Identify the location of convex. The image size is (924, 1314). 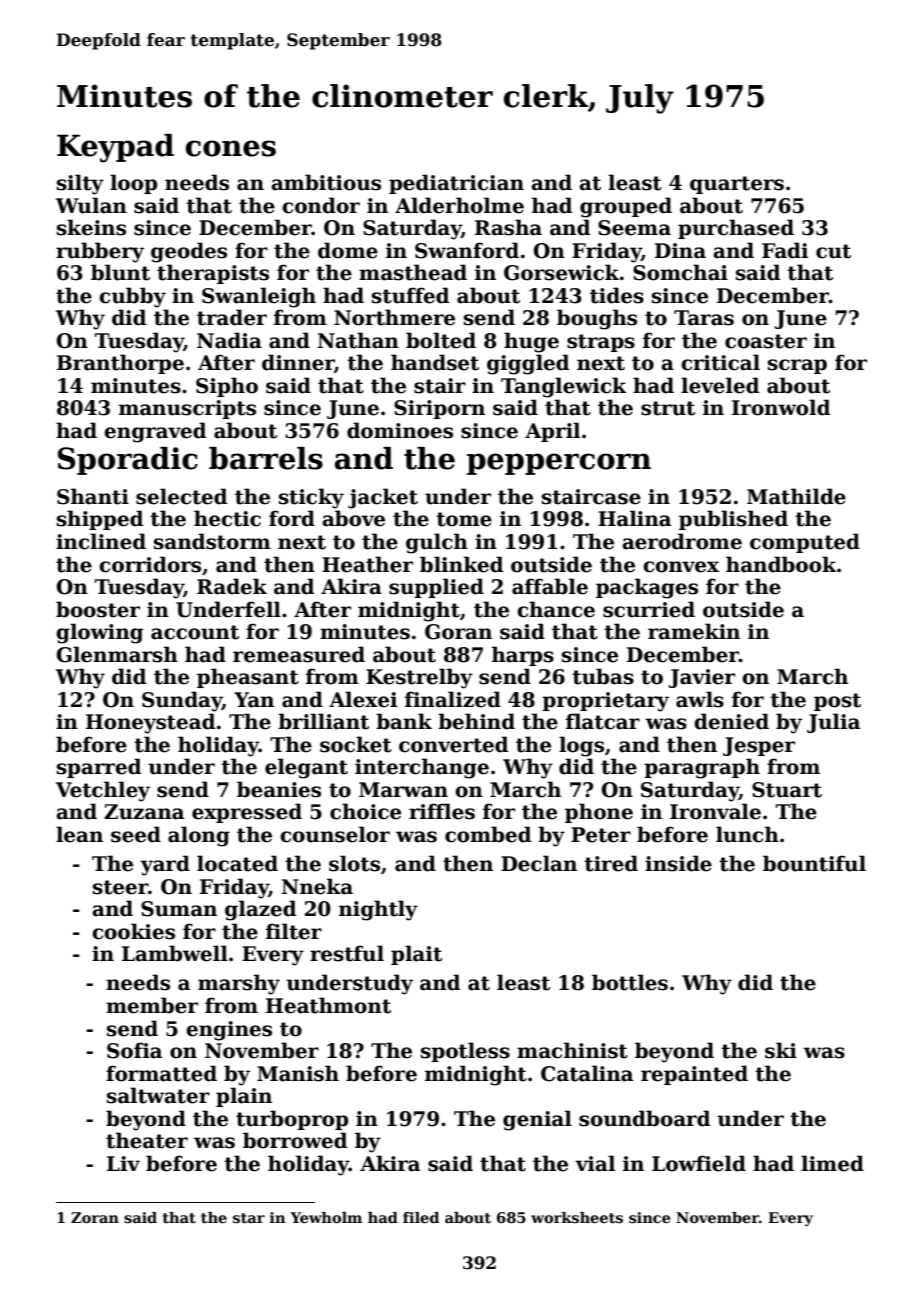
(681, 567).
